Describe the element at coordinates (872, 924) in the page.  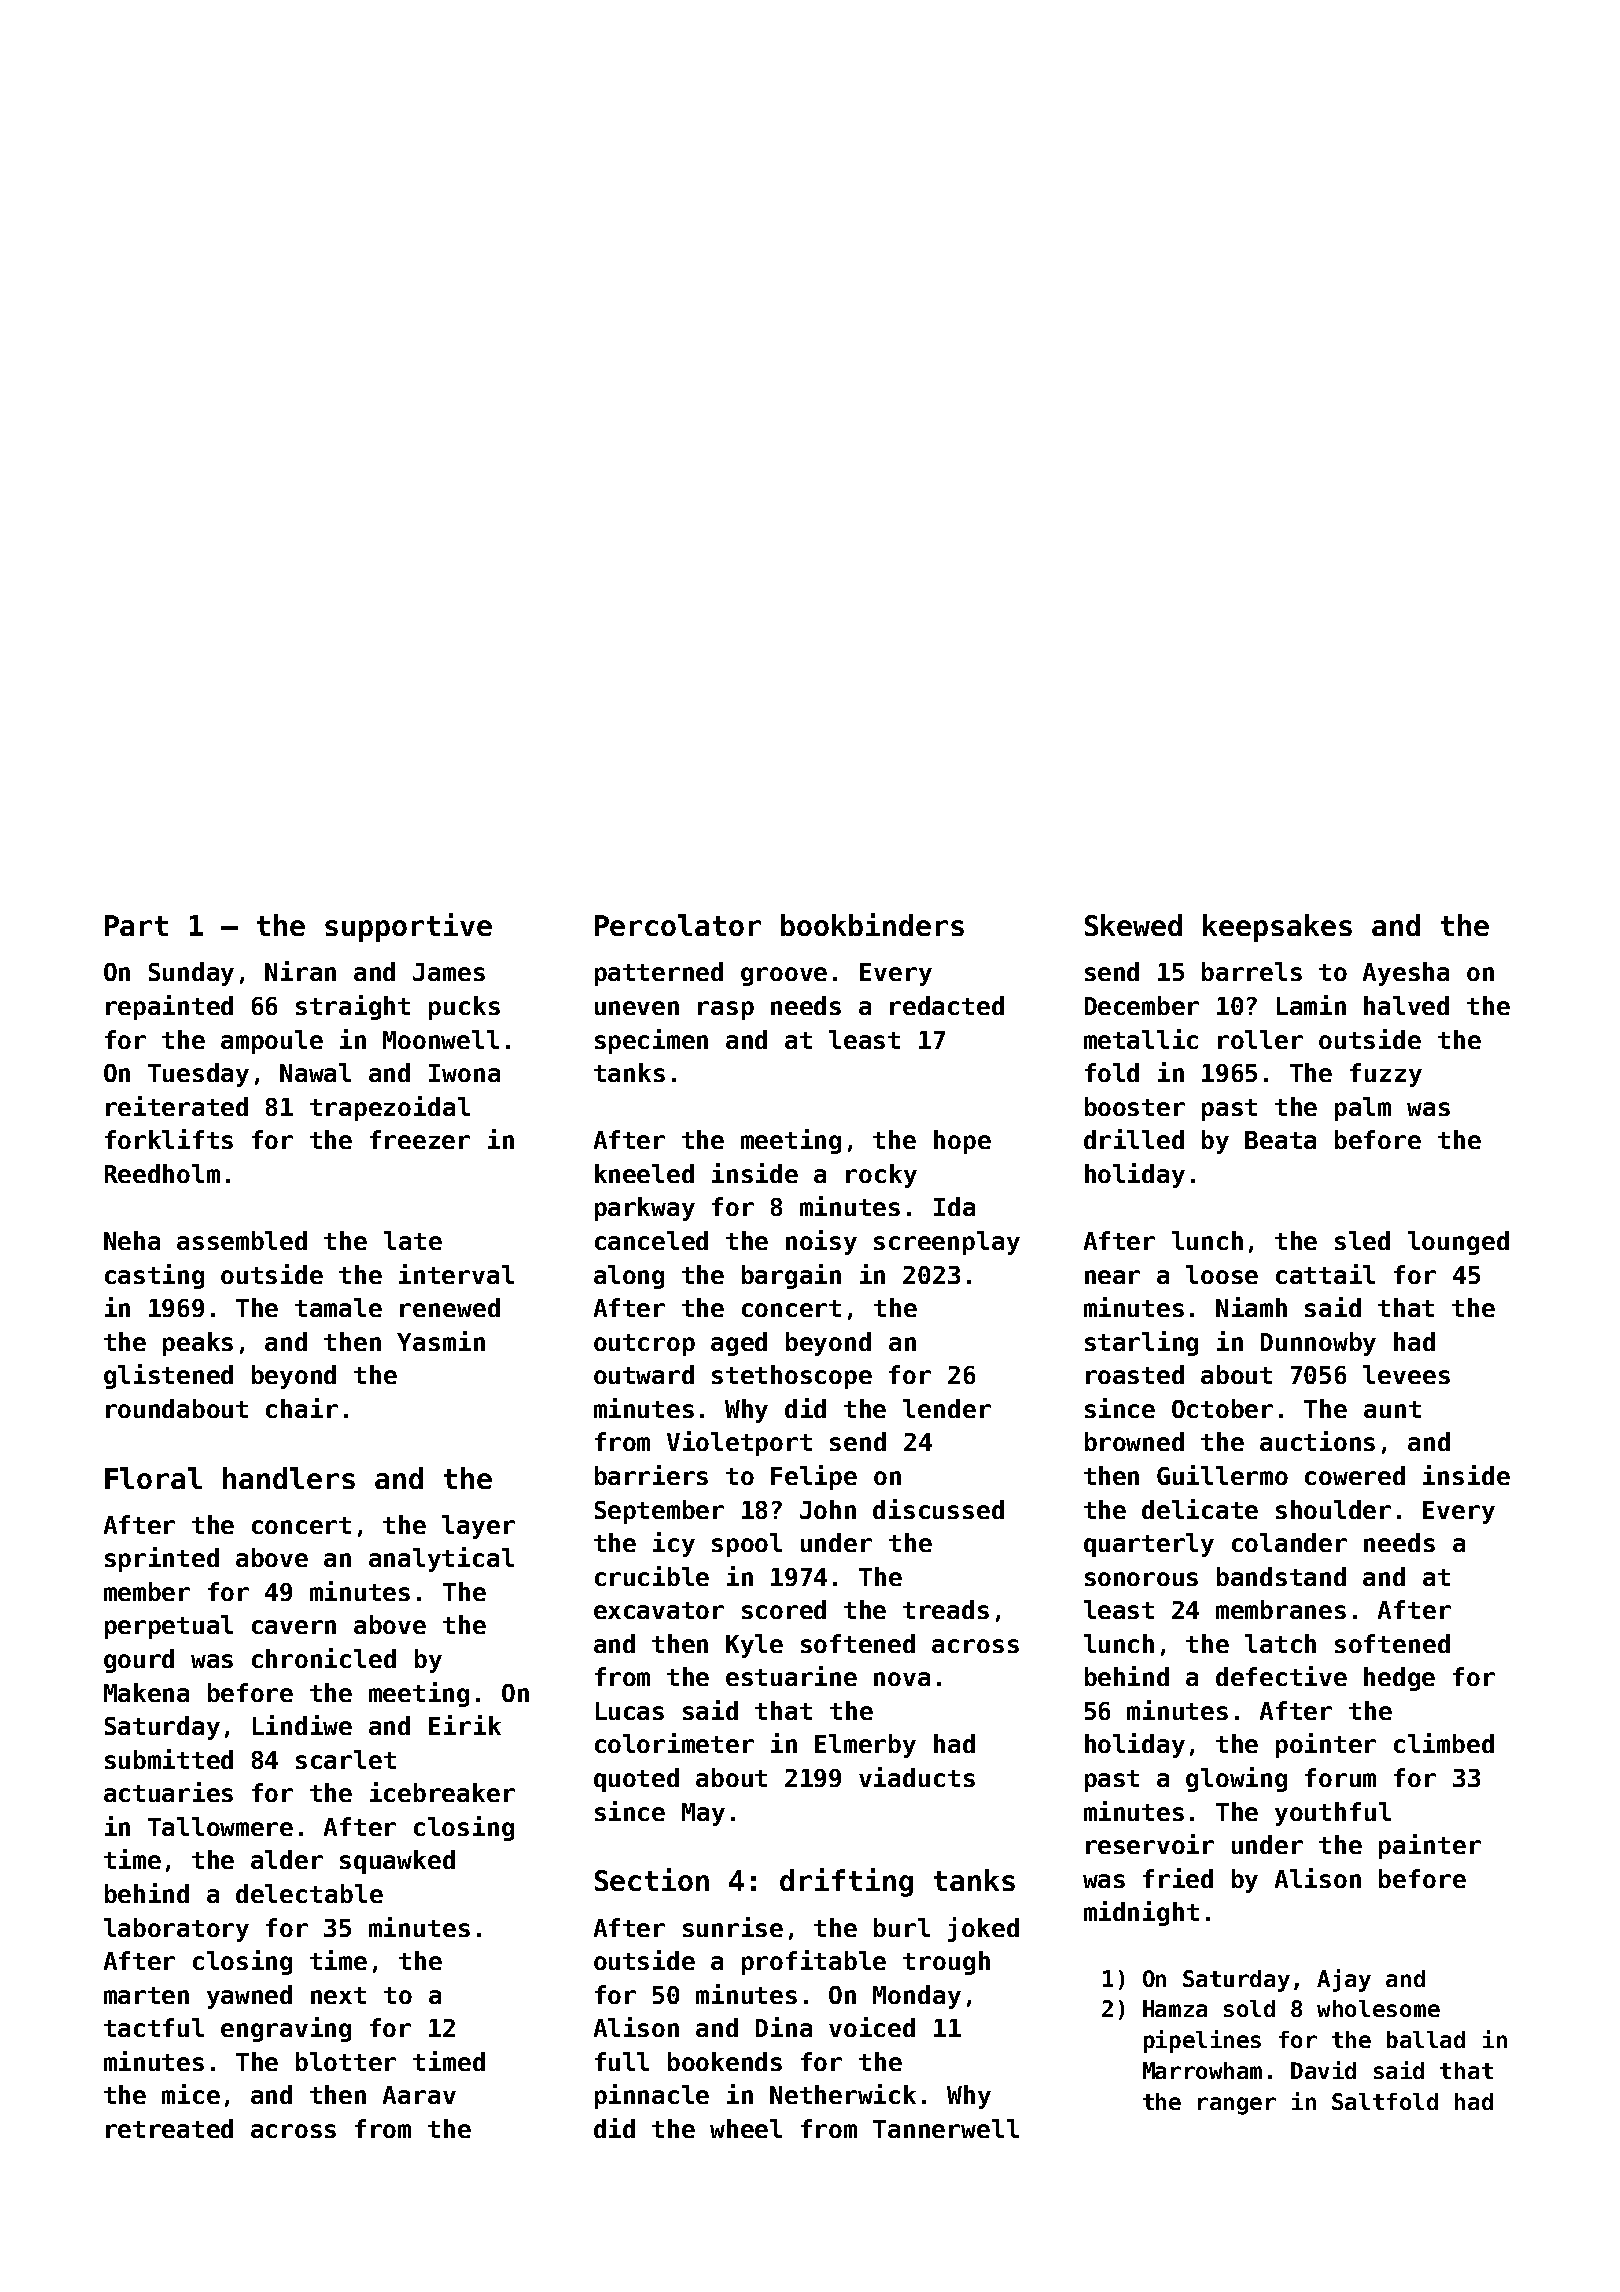
I see `bookbinders` at that location.
